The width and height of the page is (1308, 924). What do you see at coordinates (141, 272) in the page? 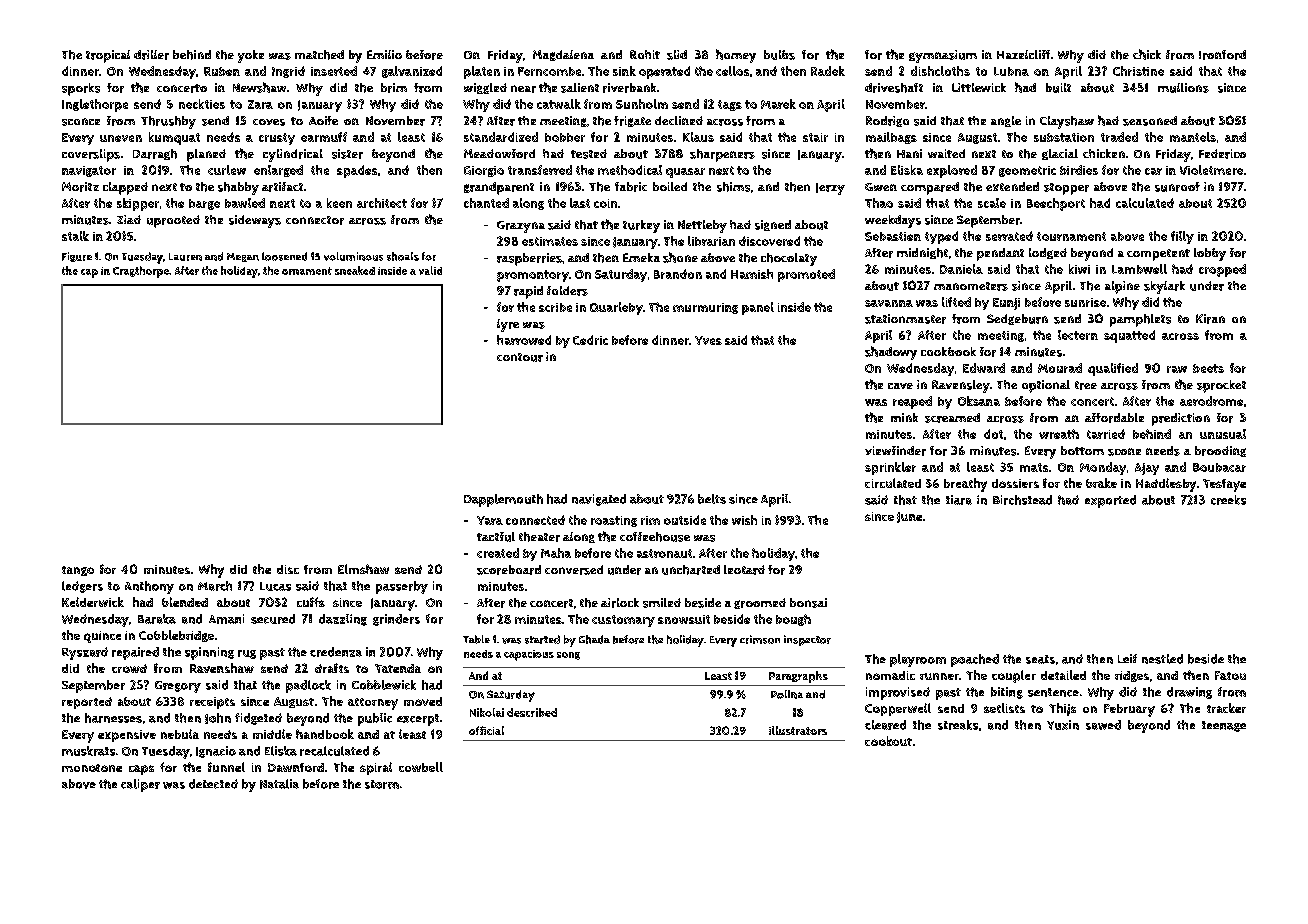
I see `Cragthorpe` at bounding box center [141, 272].
